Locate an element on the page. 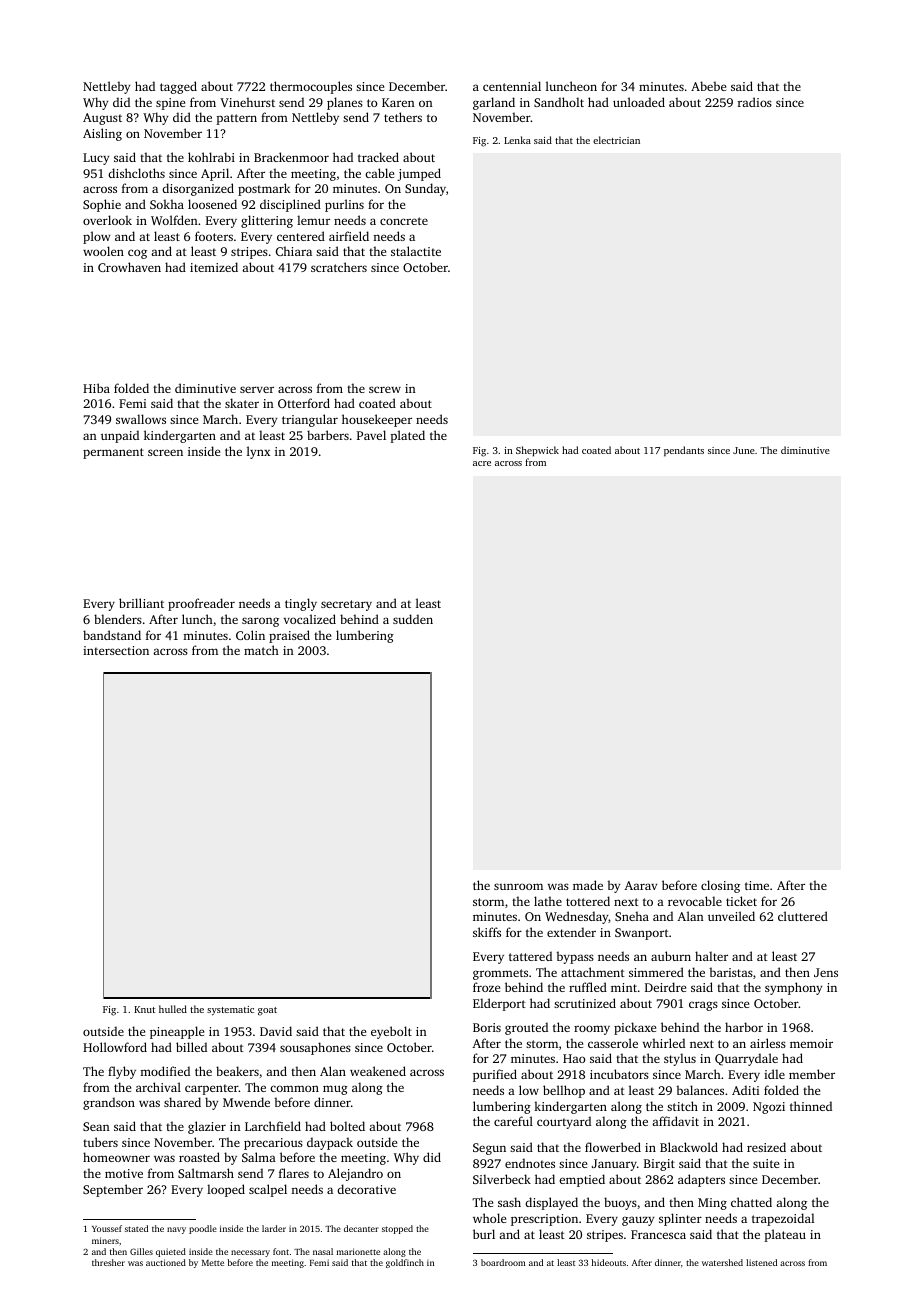 This page has height=1308, width=924. time is located at coordinates (757, 885).
